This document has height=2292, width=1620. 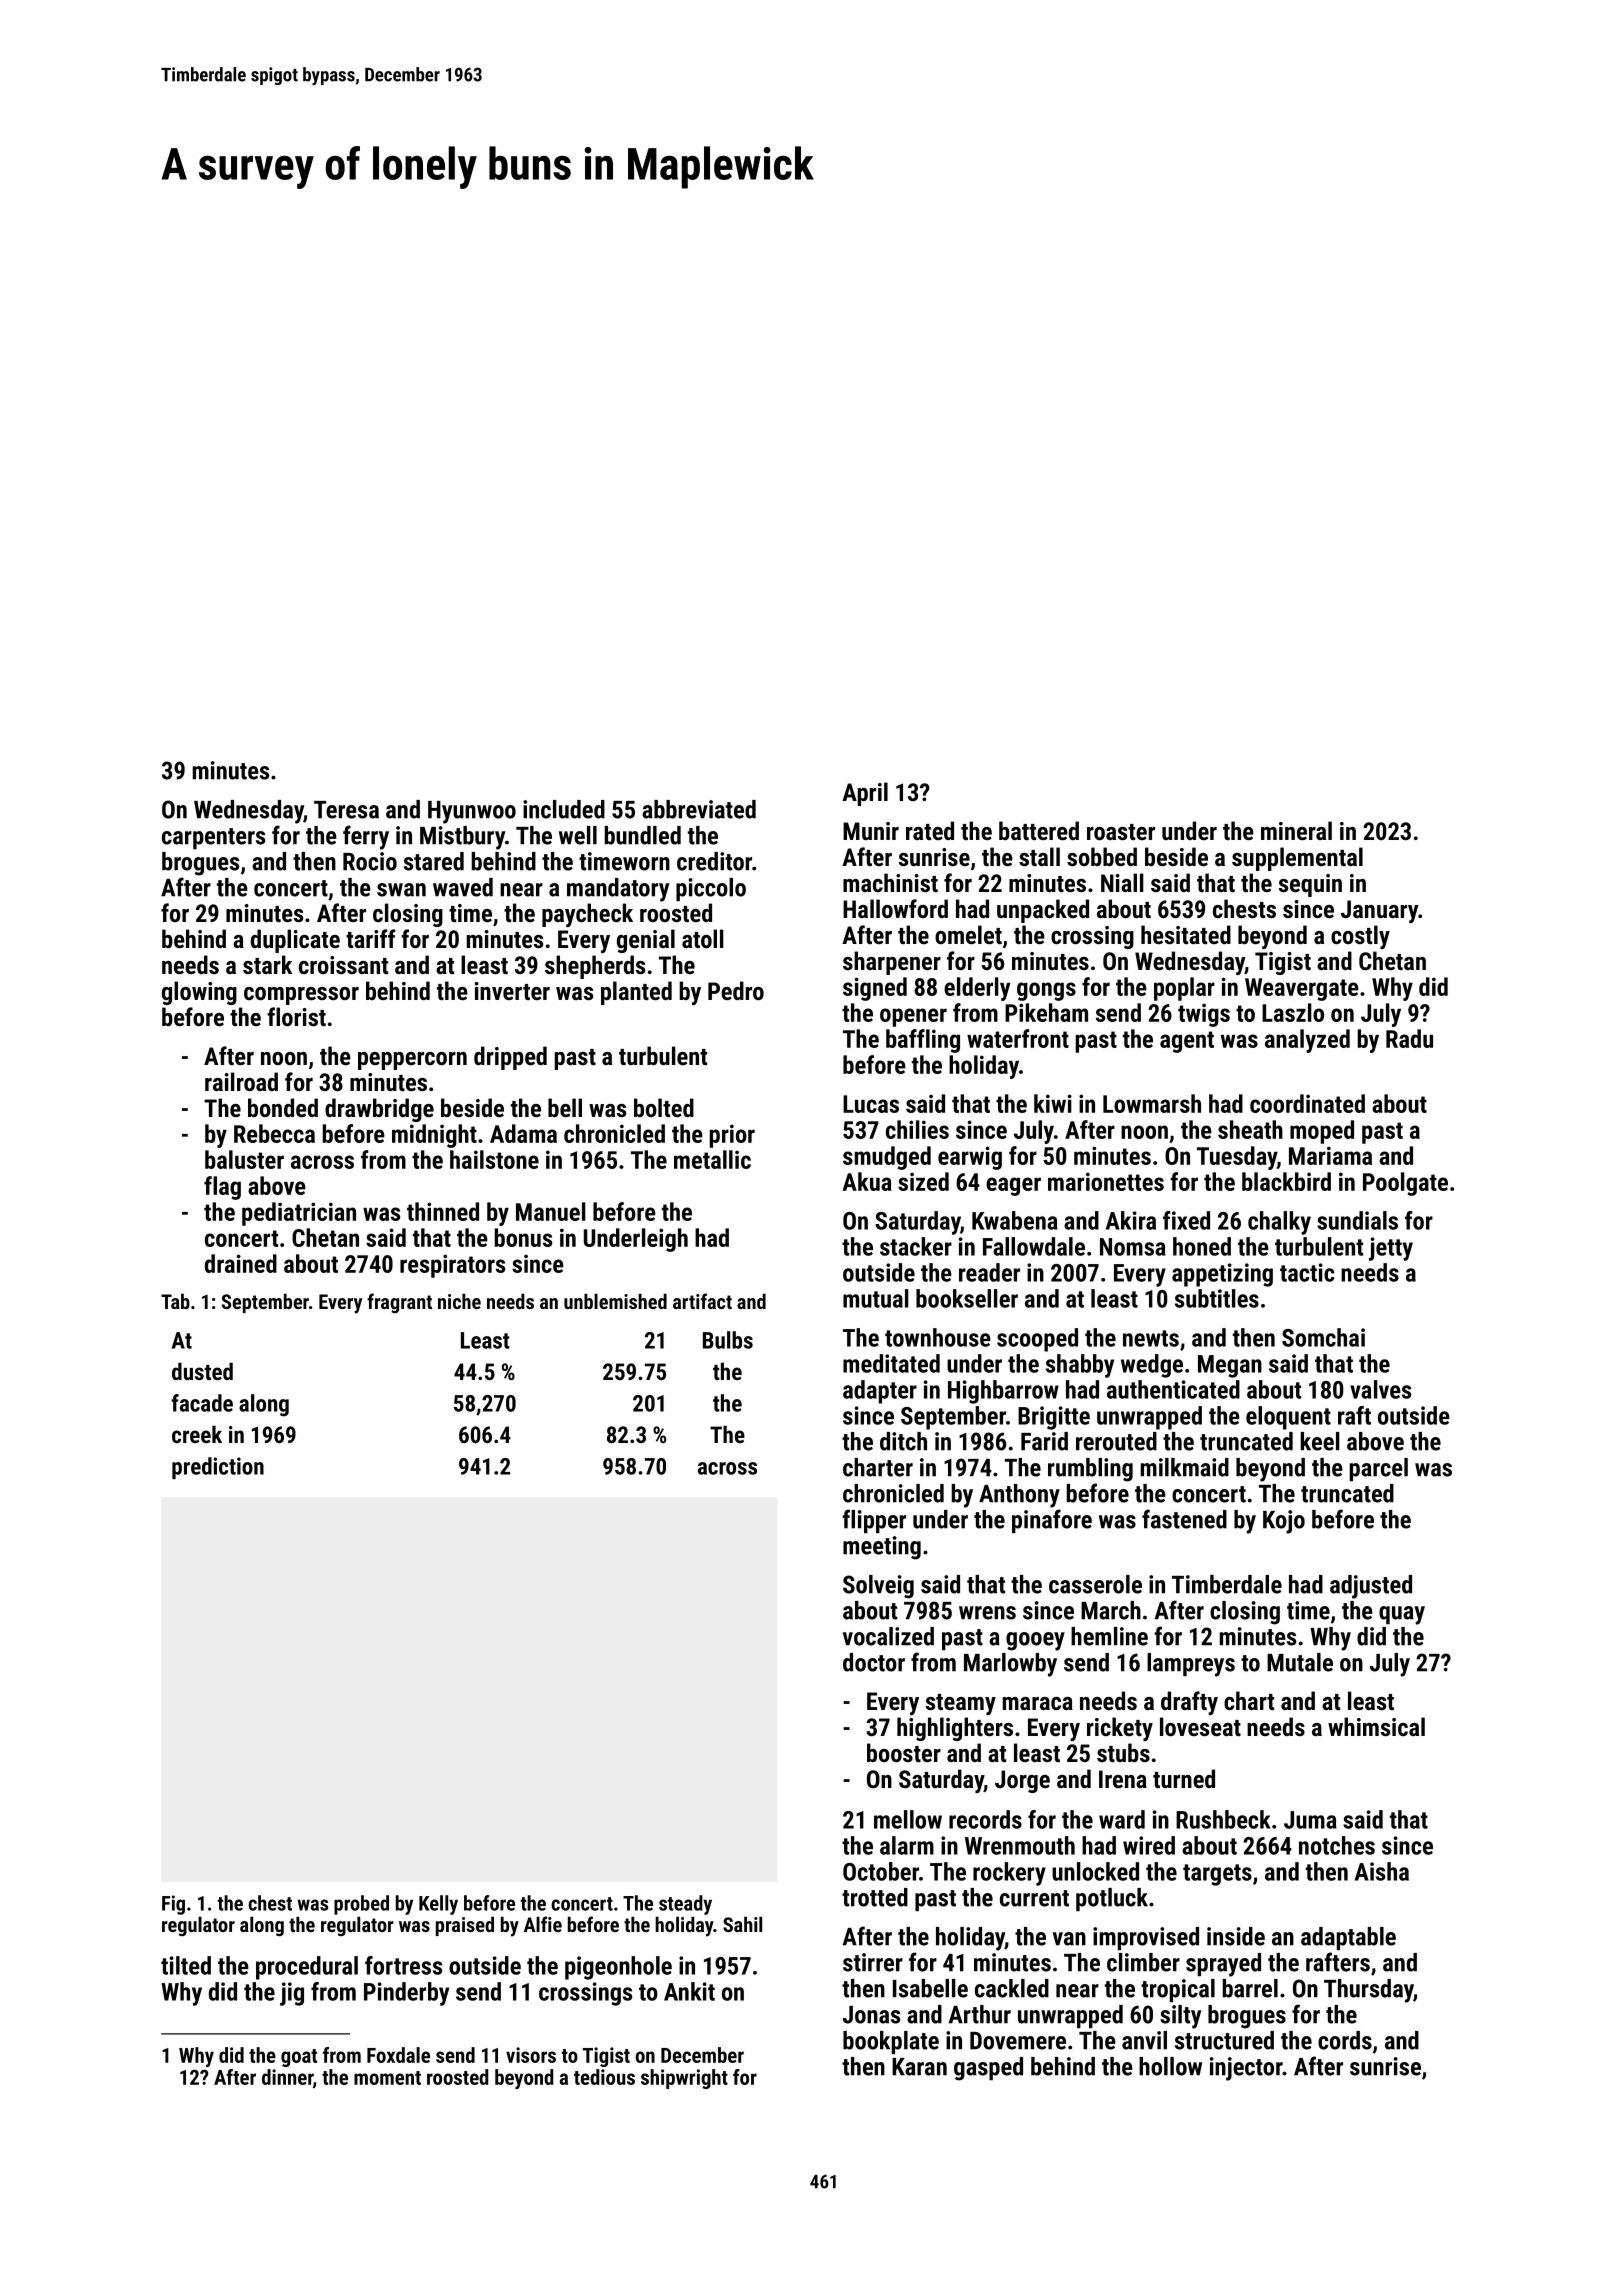 I want to click on doctor, so click(x=874, y=1662).
